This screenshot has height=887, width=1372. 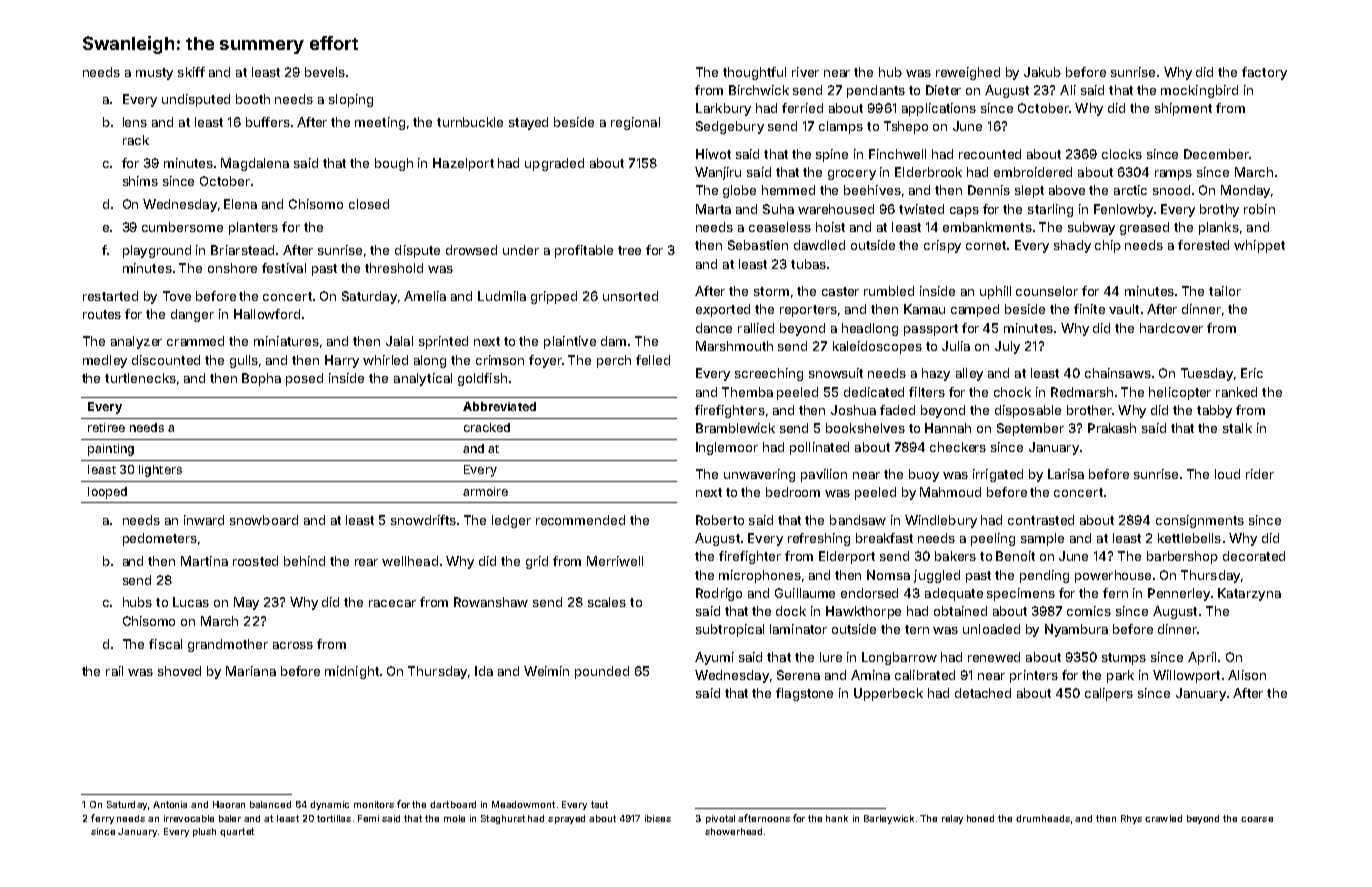 I want to click on under, so click(x=521, y=250).
